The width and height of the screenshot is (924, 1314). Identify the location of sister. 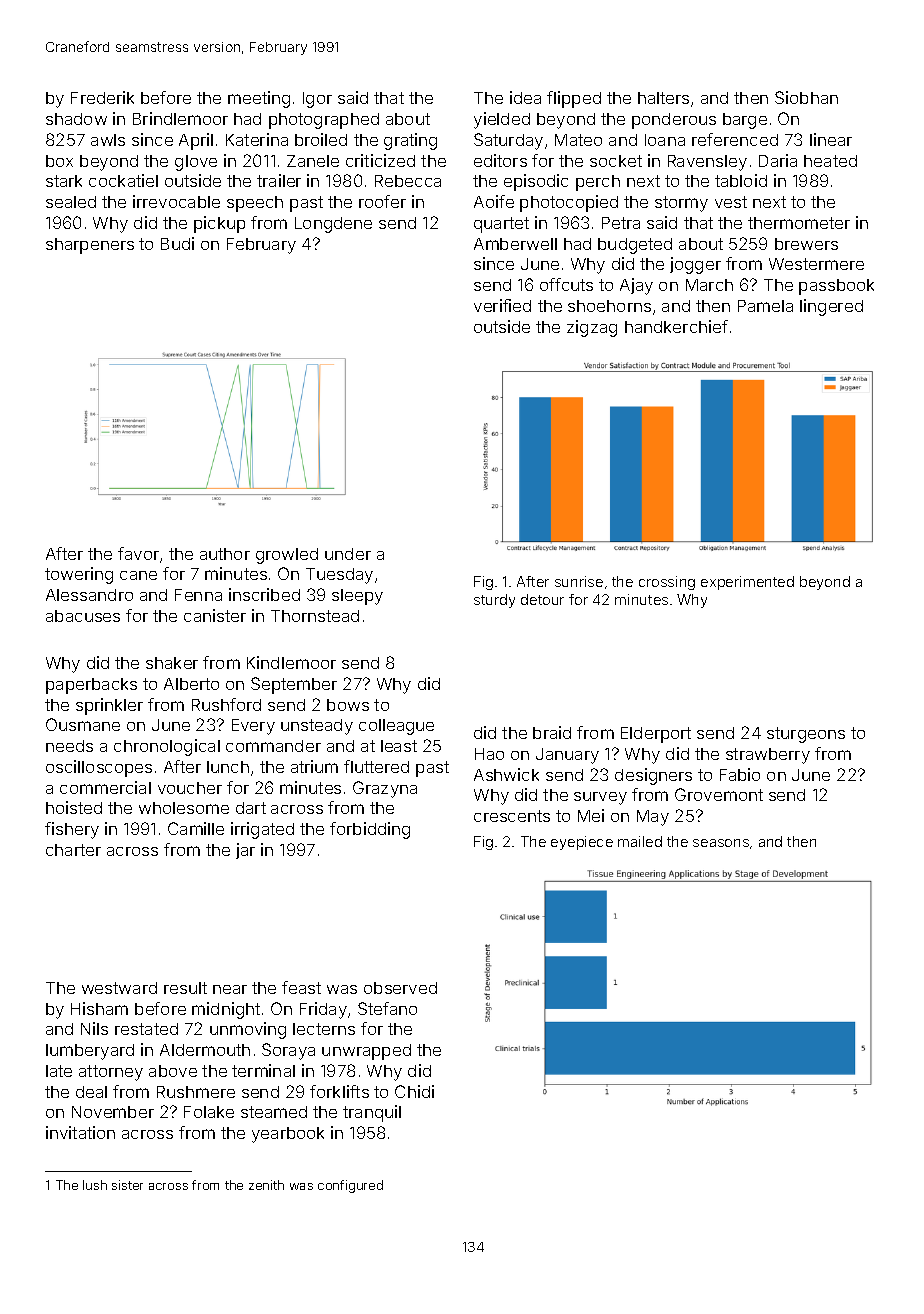
(127, 1185).
